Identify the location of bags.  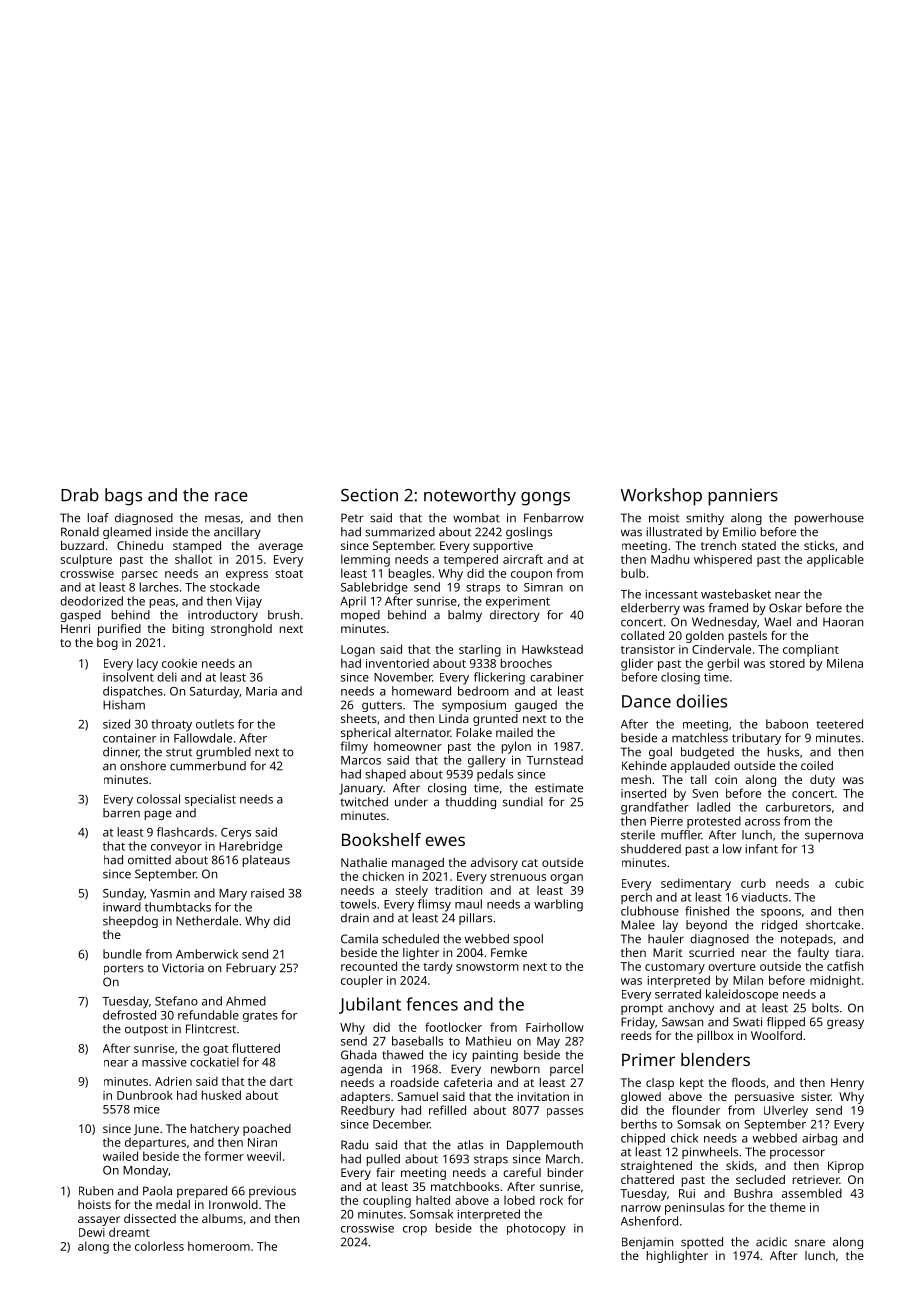
(123, 497).
